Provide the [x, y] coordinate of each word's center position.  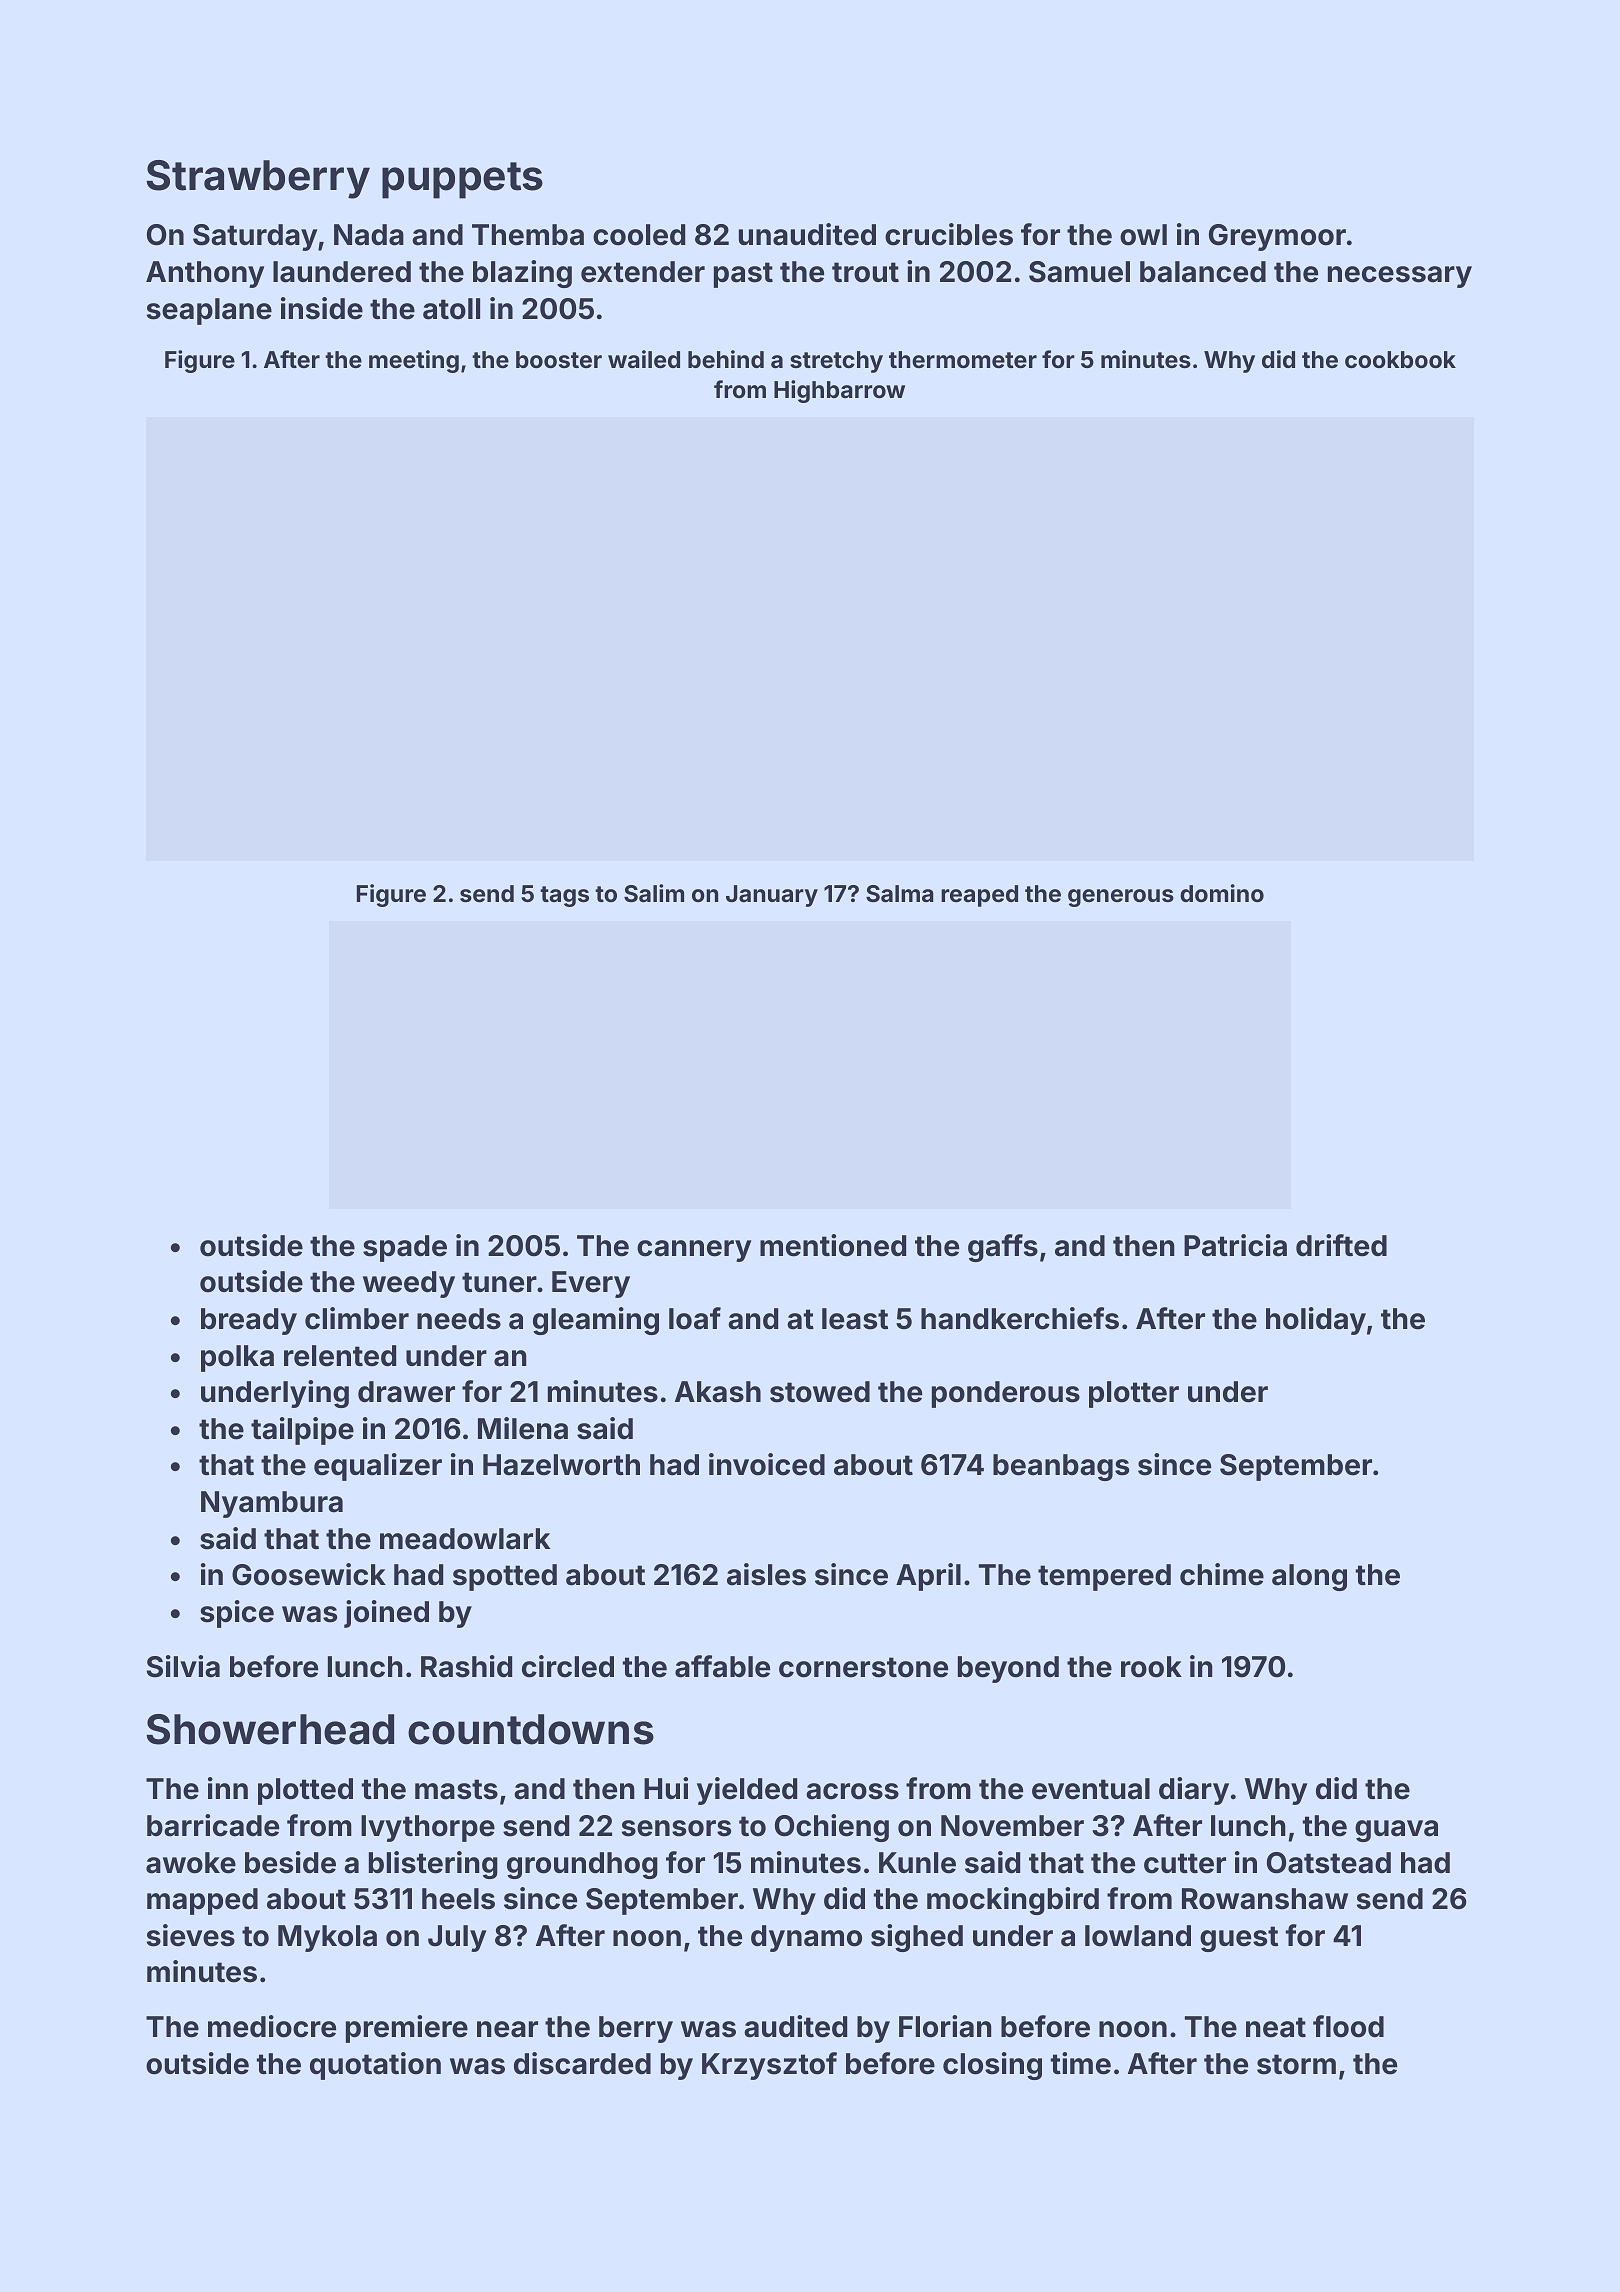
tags [564, 896]
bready [249, 1321]
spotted [505, 1577]
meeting [414, 361]
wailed [644, 359]
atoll [451, 309]
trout [865, 272]
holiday [1316, 1321]
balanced [1203, 272]
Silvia [183, 1666]
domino [1222, 893]
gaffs [1003, 1248]
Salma [900, 893]
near [507, 2029]
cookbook [1400, 359]
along [1309, 1577]
